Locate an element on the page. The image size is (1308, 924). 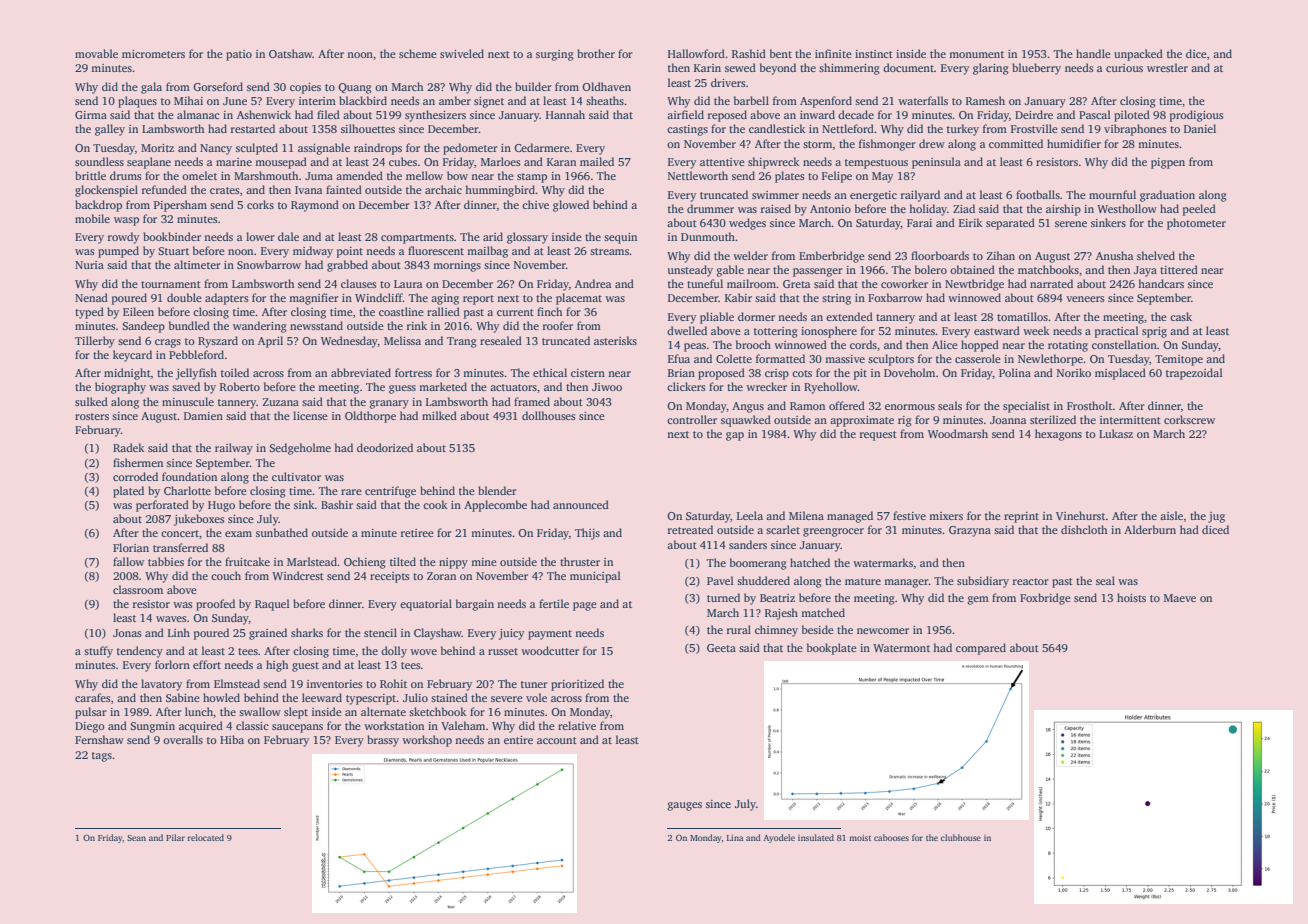
drummer is located at coordinates (710, 208).
